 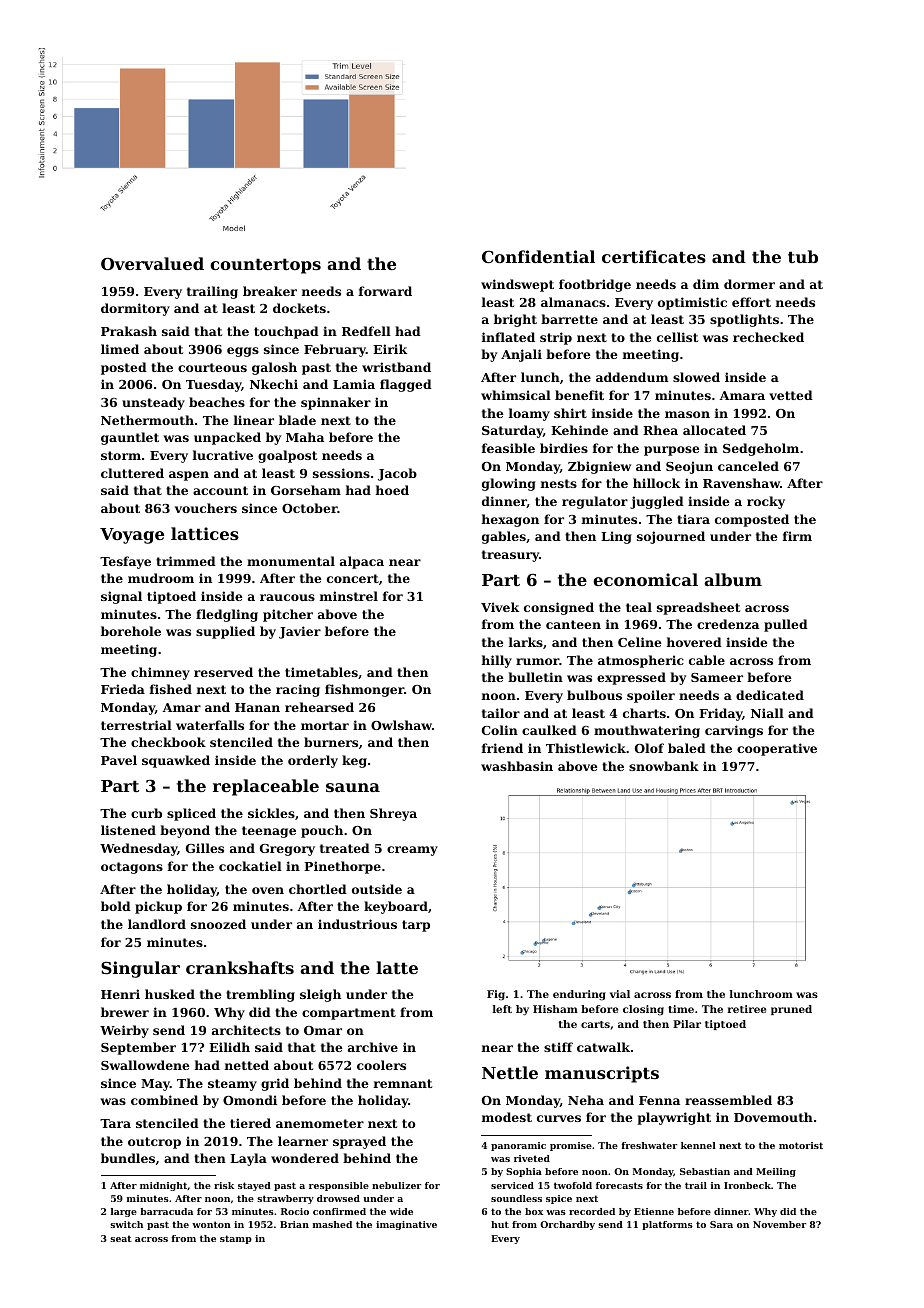 I want to click on imaginative, so click(x=406, y=1225).
